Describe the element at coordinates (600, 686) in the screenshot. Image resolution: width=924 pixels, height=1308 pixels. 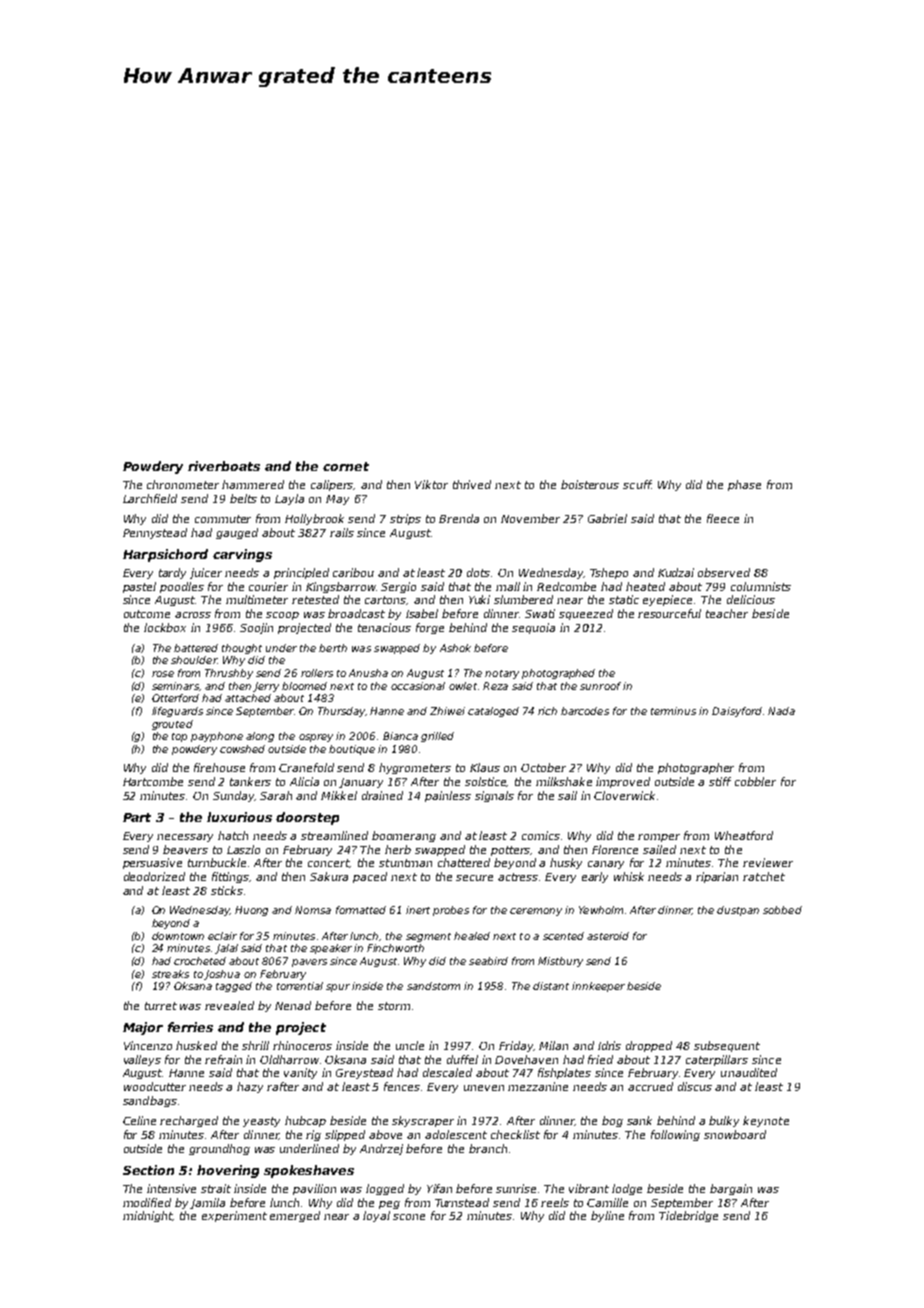
I see `sunroof` at that location.
